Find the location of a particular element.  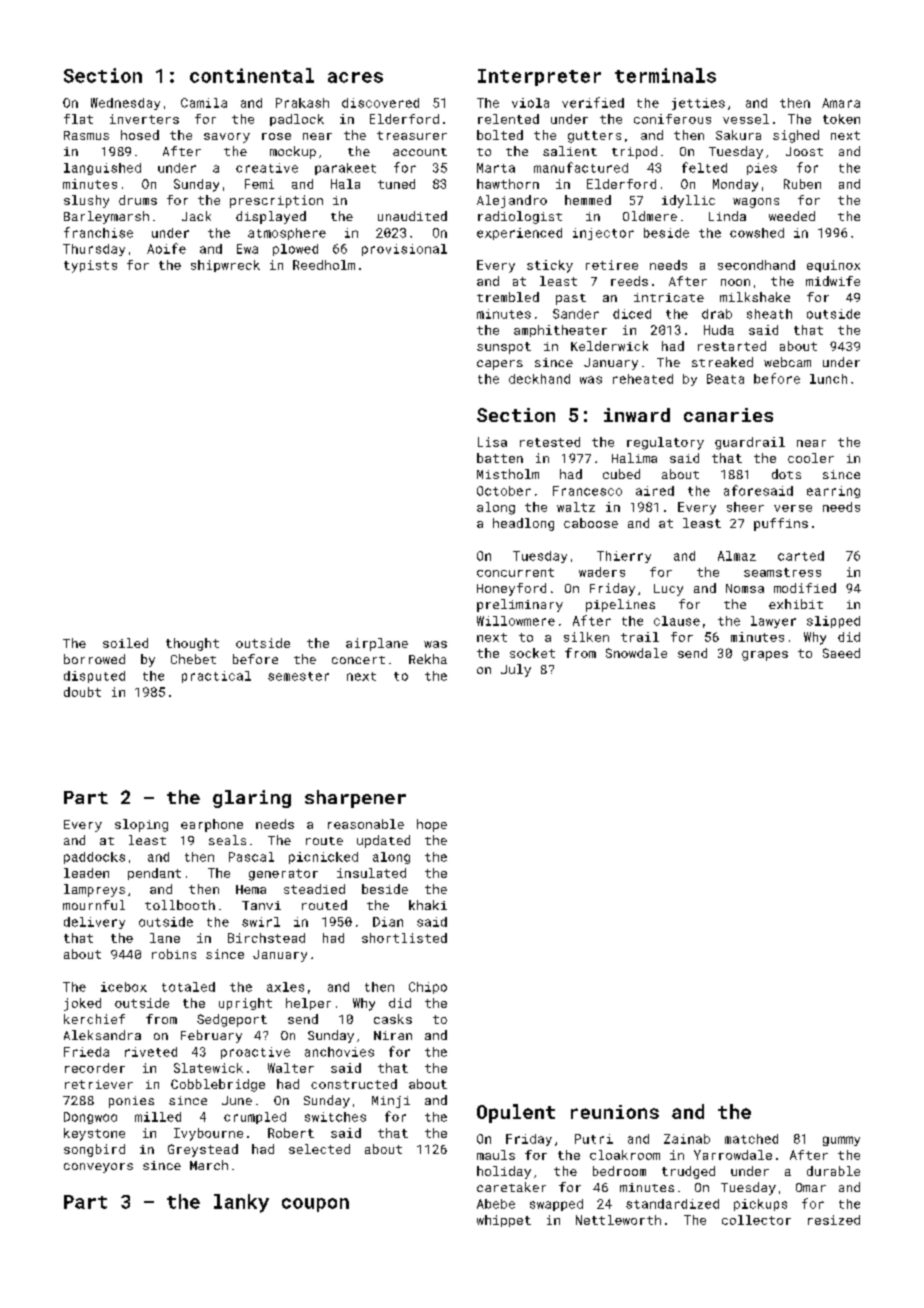

discovered is located at coordinates (380, 103).
